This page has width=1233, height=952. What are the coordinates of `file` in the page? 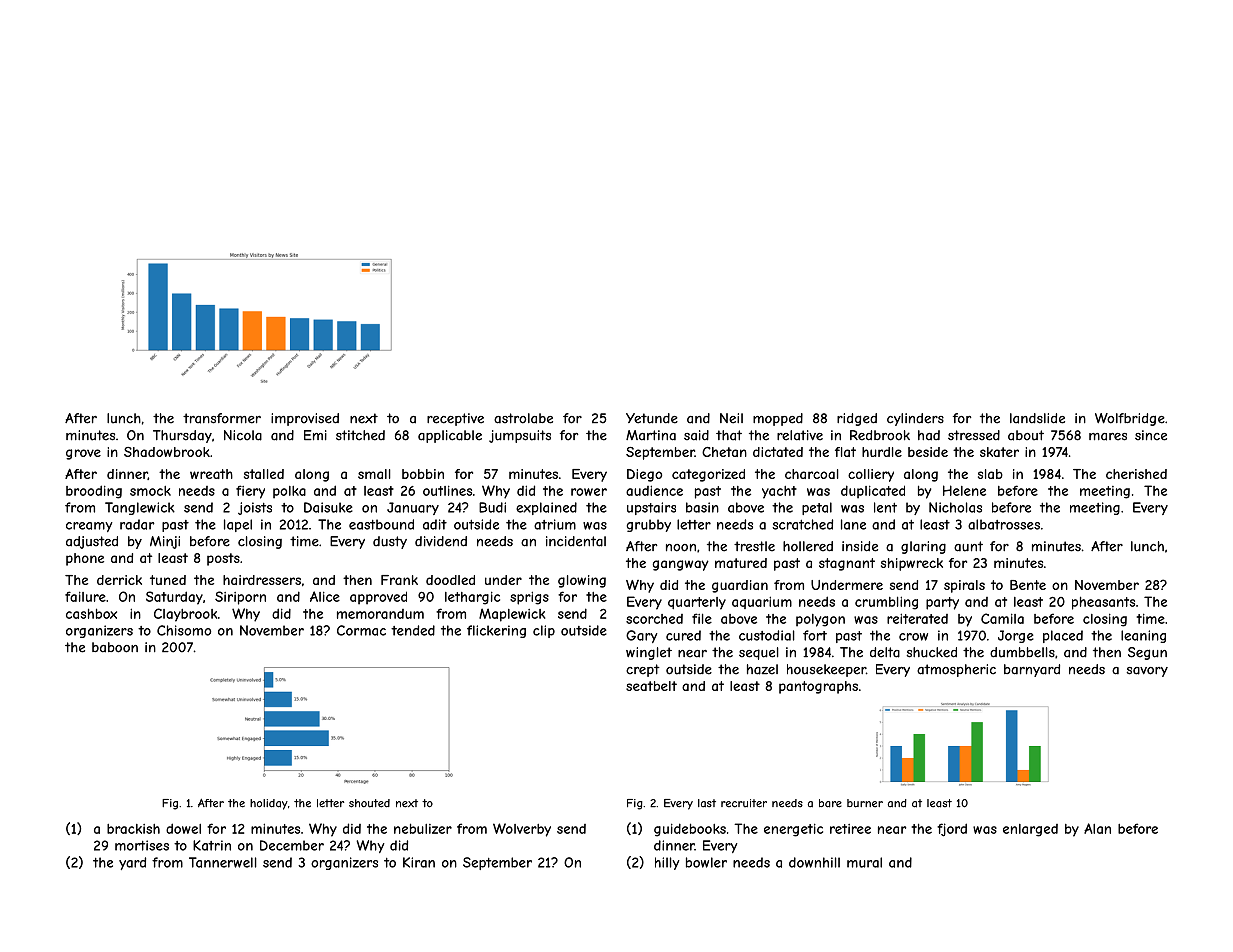 It's located at (702, 618).
